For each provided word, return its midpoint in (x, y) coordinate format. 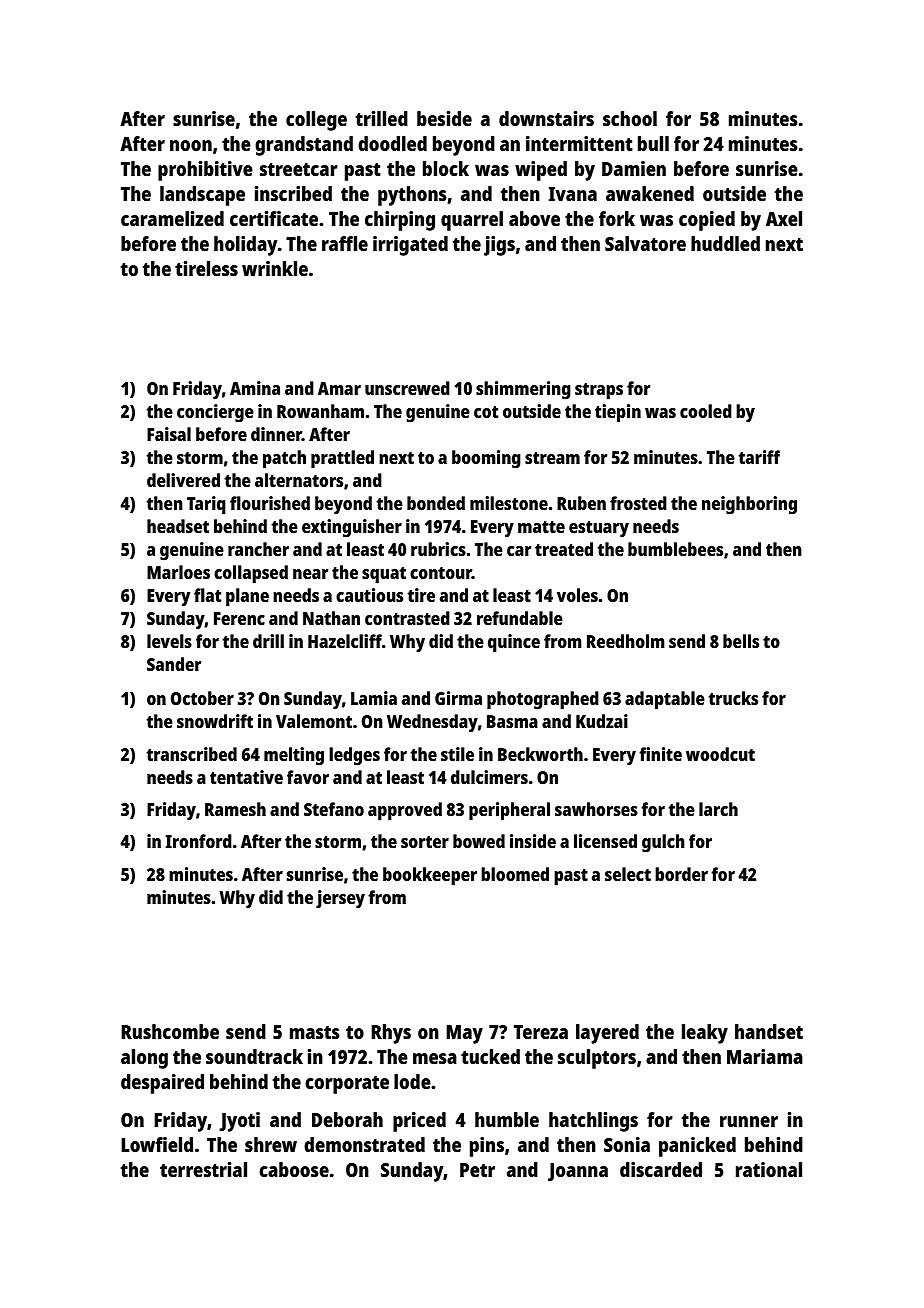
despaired (162, 1084)
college (316, 121)
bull (653, 143)
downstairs (546, 118)
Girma (458, 698)
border (681, 874)
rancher (258, 549)
